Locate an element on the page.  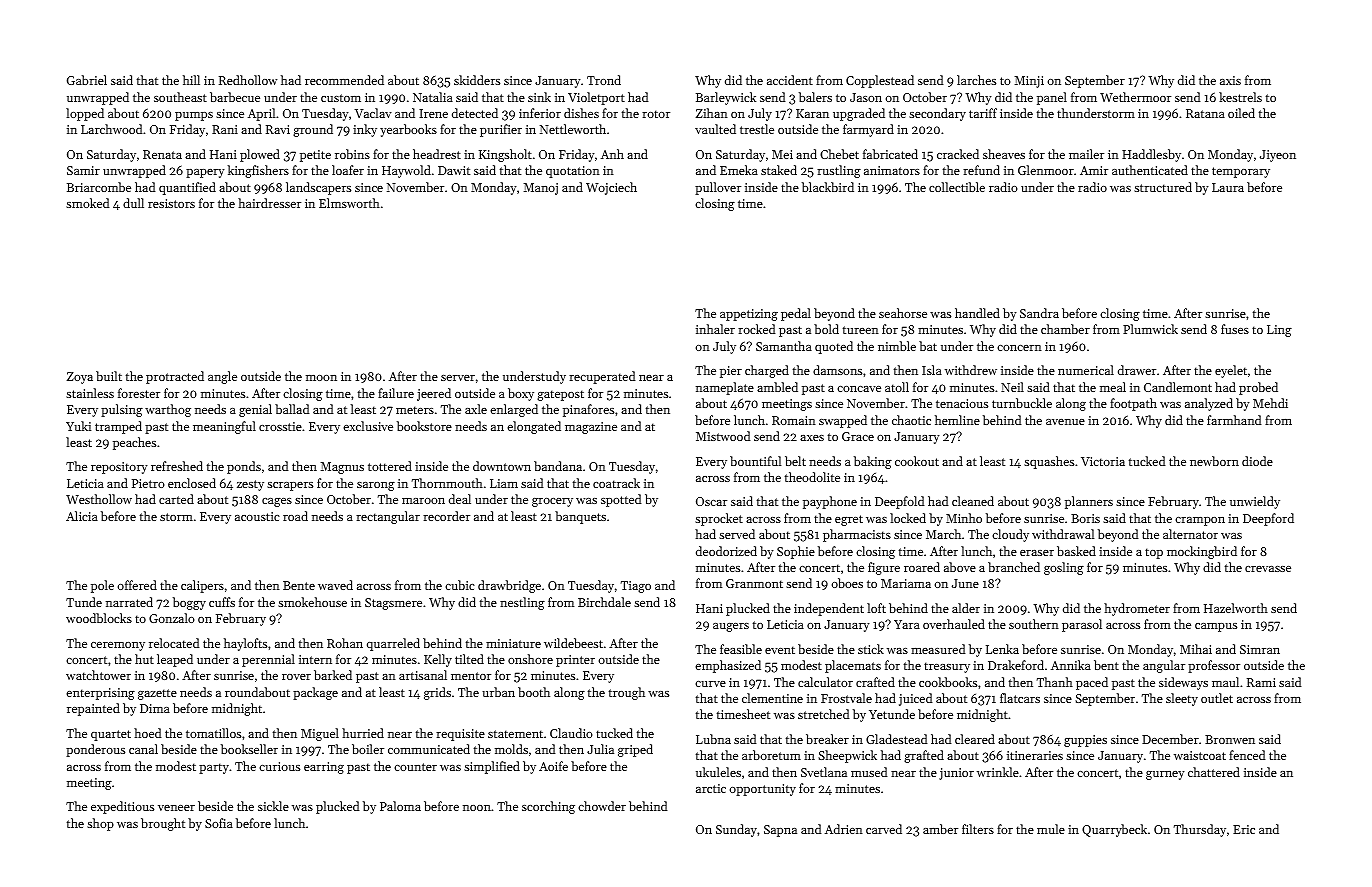
placemats is located at coordinates (853, 666).
